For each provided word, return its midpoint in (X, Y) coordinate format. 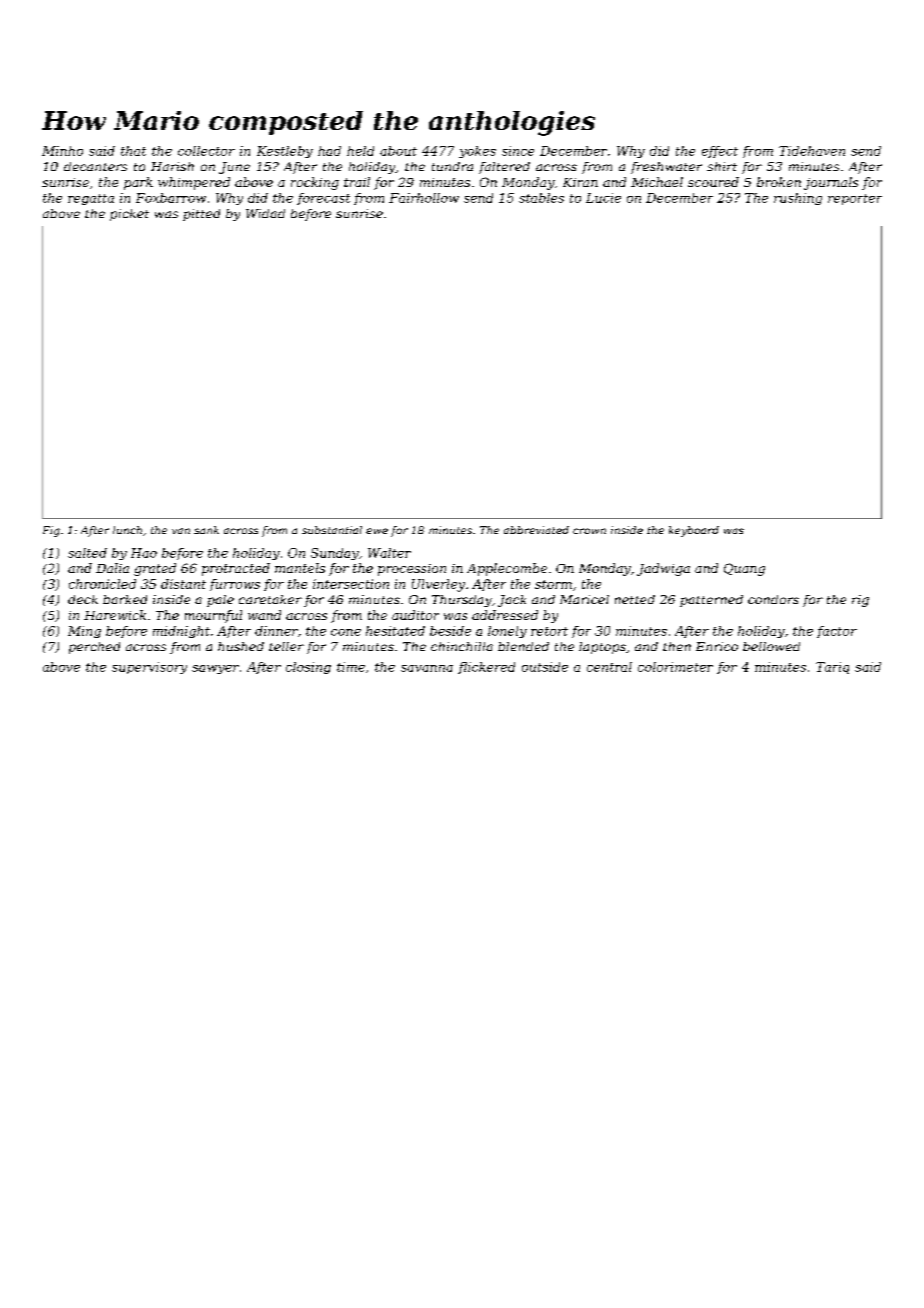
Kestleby (285, 152)
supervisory (149, 668)
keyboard (694, 531)
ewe (377, 531)
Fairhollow (424, 198)
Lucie (603, 198)
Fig (51, 531)
